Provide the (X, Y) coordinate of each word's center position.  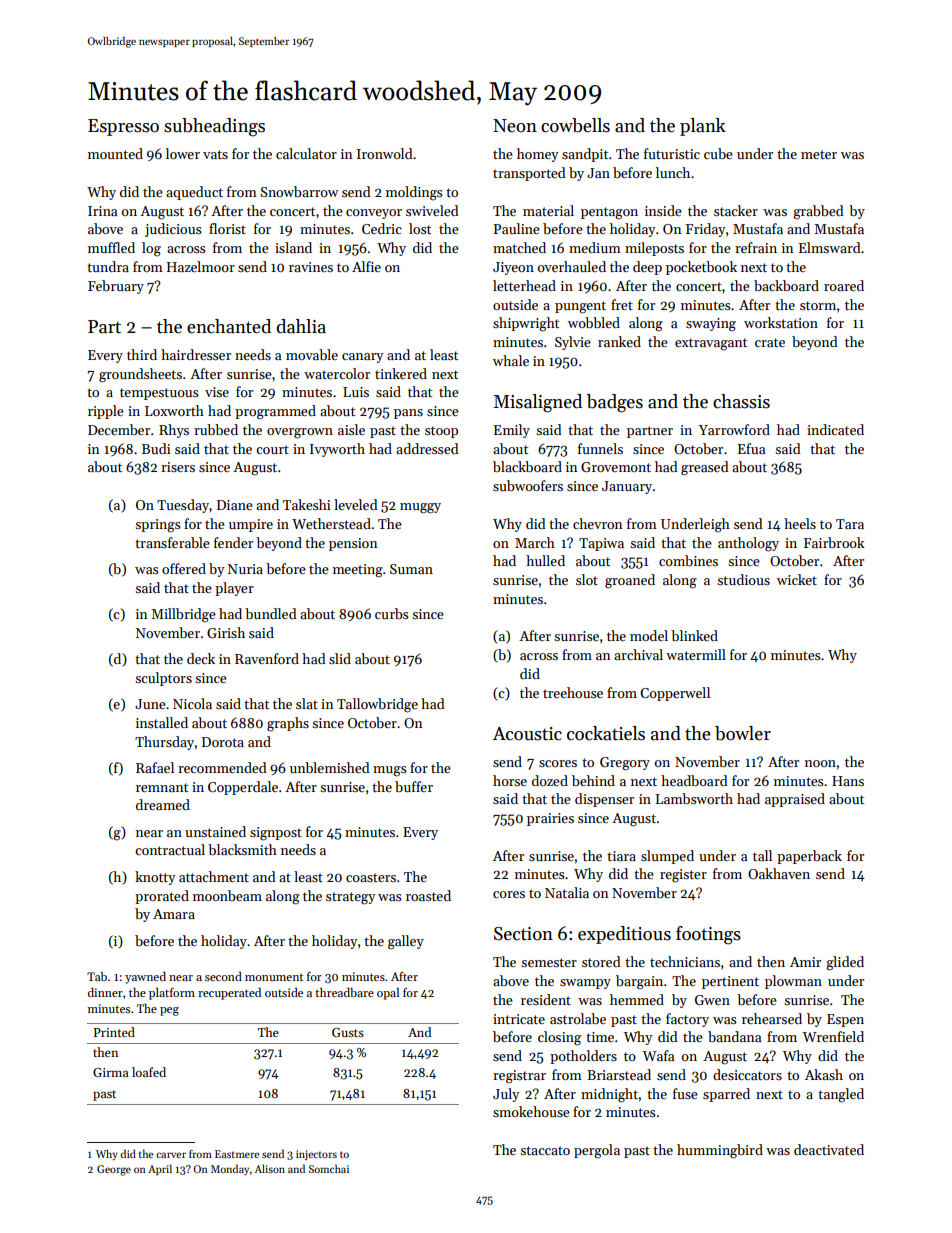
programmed (275, 412)
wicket (797, 579)
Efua (751, 448)
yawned (145, 978)
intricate (519, 1019)
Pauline (517, 228)
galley (406, 942)
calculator (306, 153)
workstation (781, 322)
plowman (793, 982)
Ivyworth (337, 450)
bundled (271, 613)
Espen (845, 1020)
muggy (420, 508)
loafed (149, 1072)
